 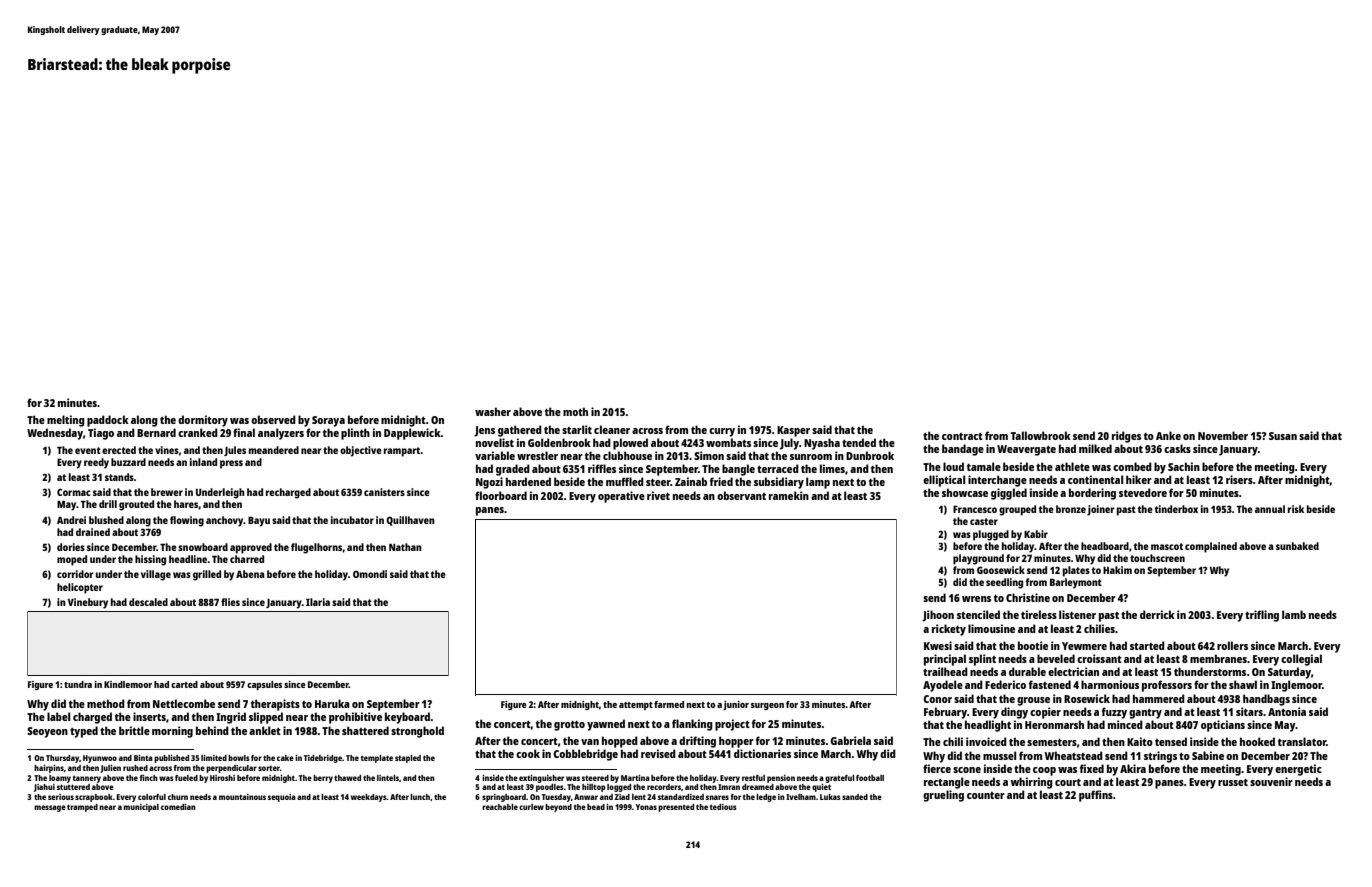 What do you see at coordinates (1249, 711) in the screenshot?
I see `sitars` at bounding box center [1249, 711].
